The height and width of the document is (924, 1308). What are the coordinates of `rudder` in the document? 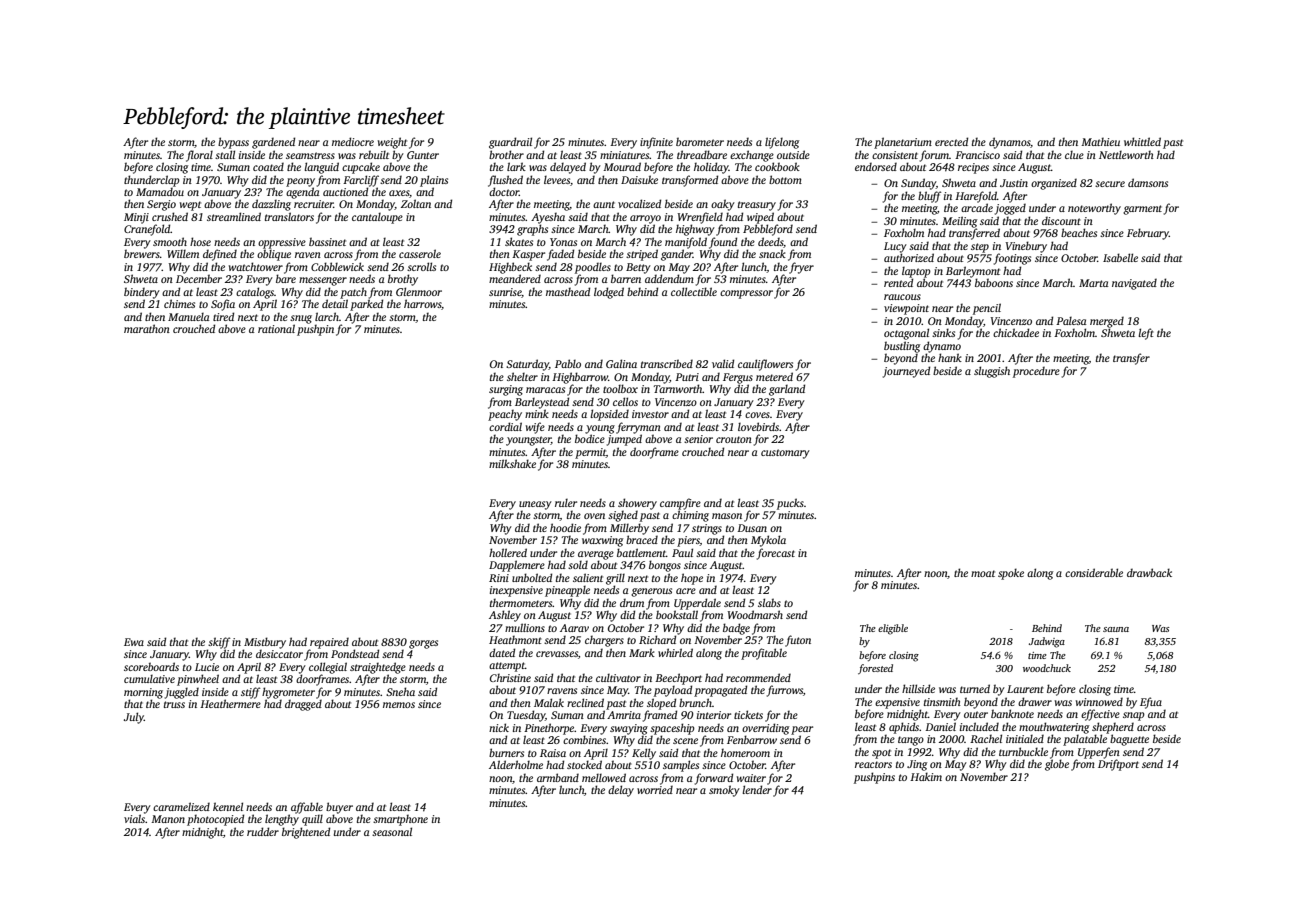 It's located at (263, 831).
